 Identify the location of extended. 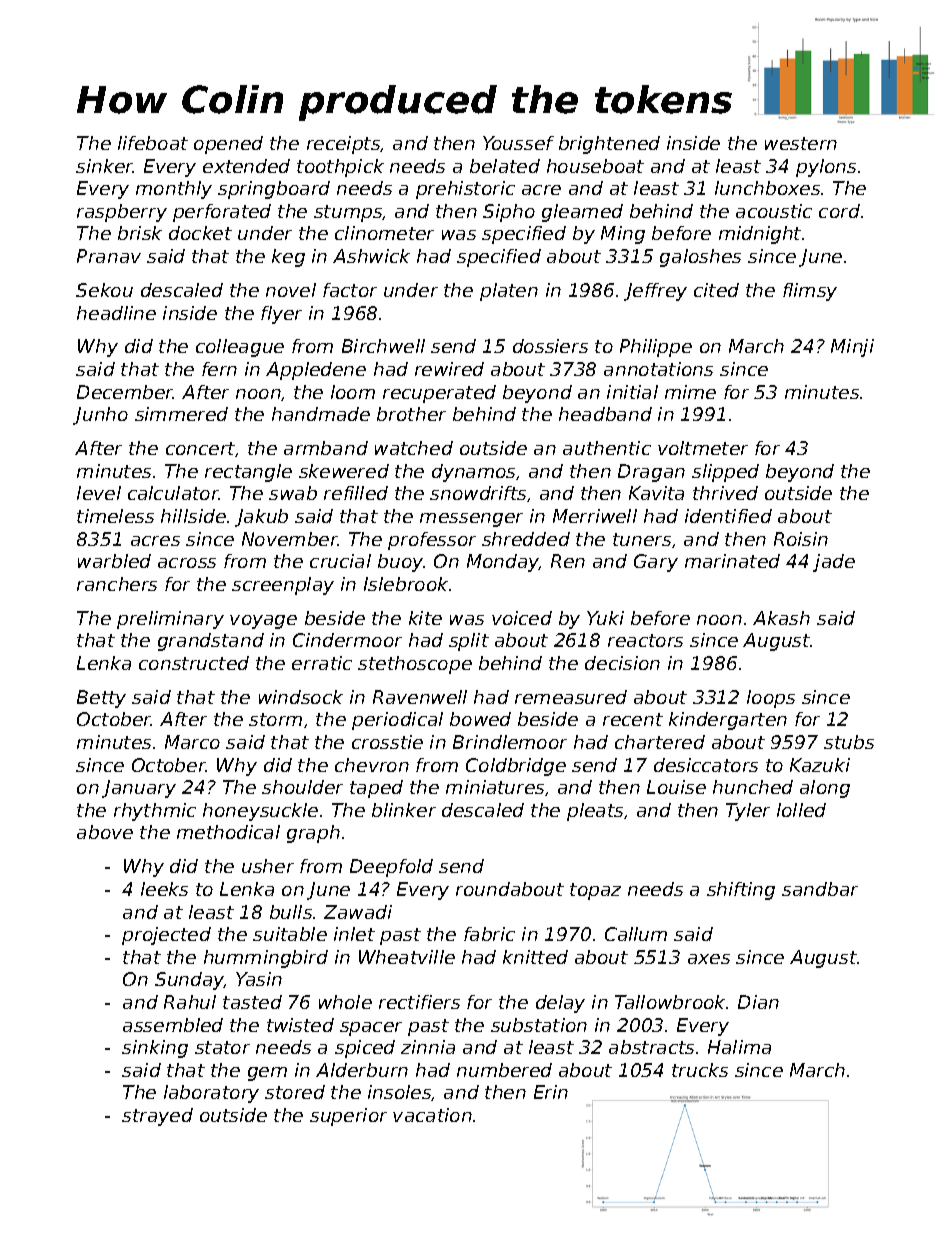
(246, 166).
